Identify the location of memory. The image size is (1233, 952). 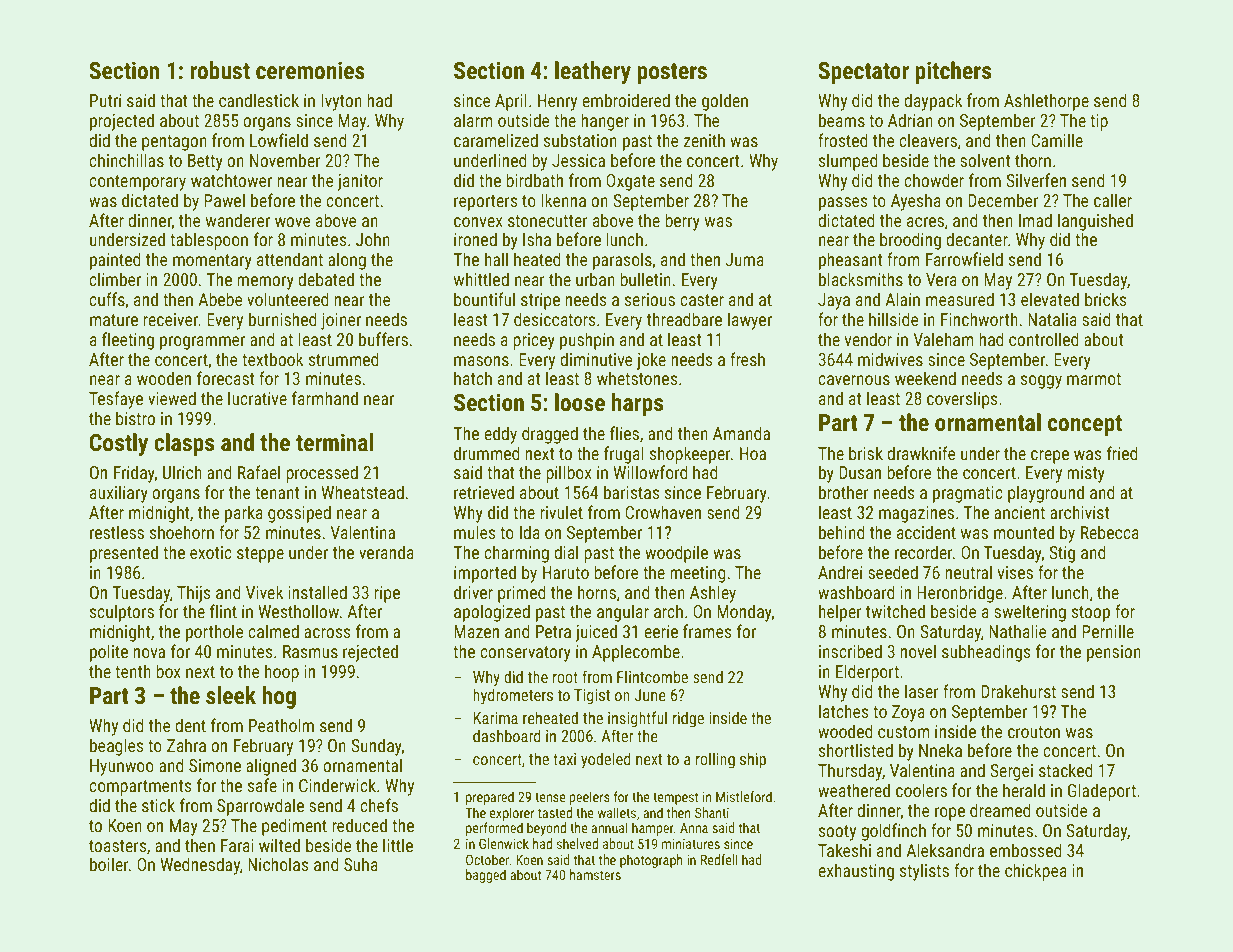
(265, 283).
